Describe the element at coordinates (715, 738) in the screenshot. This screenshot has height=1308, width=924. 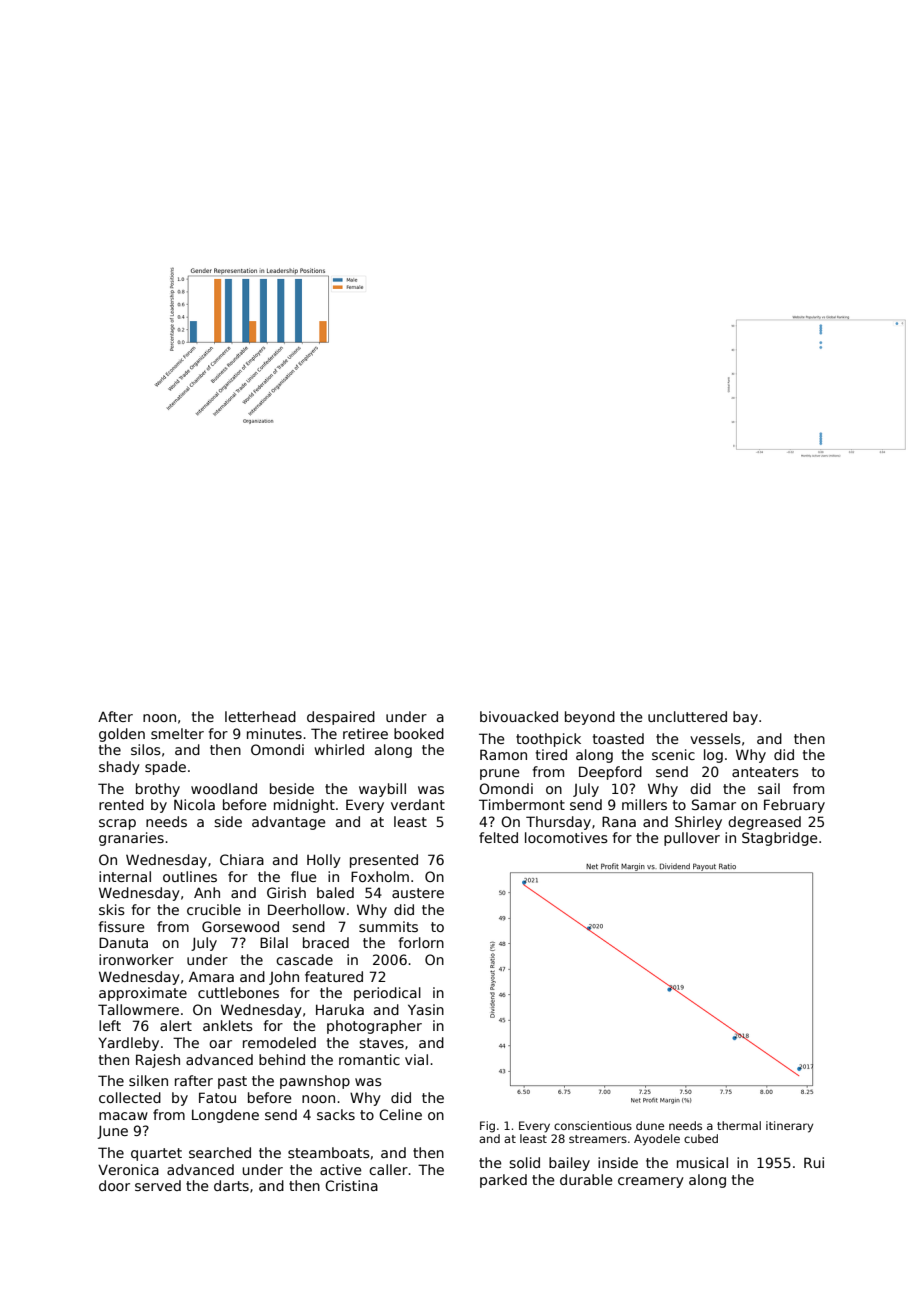
I see `vessels` at that location.
